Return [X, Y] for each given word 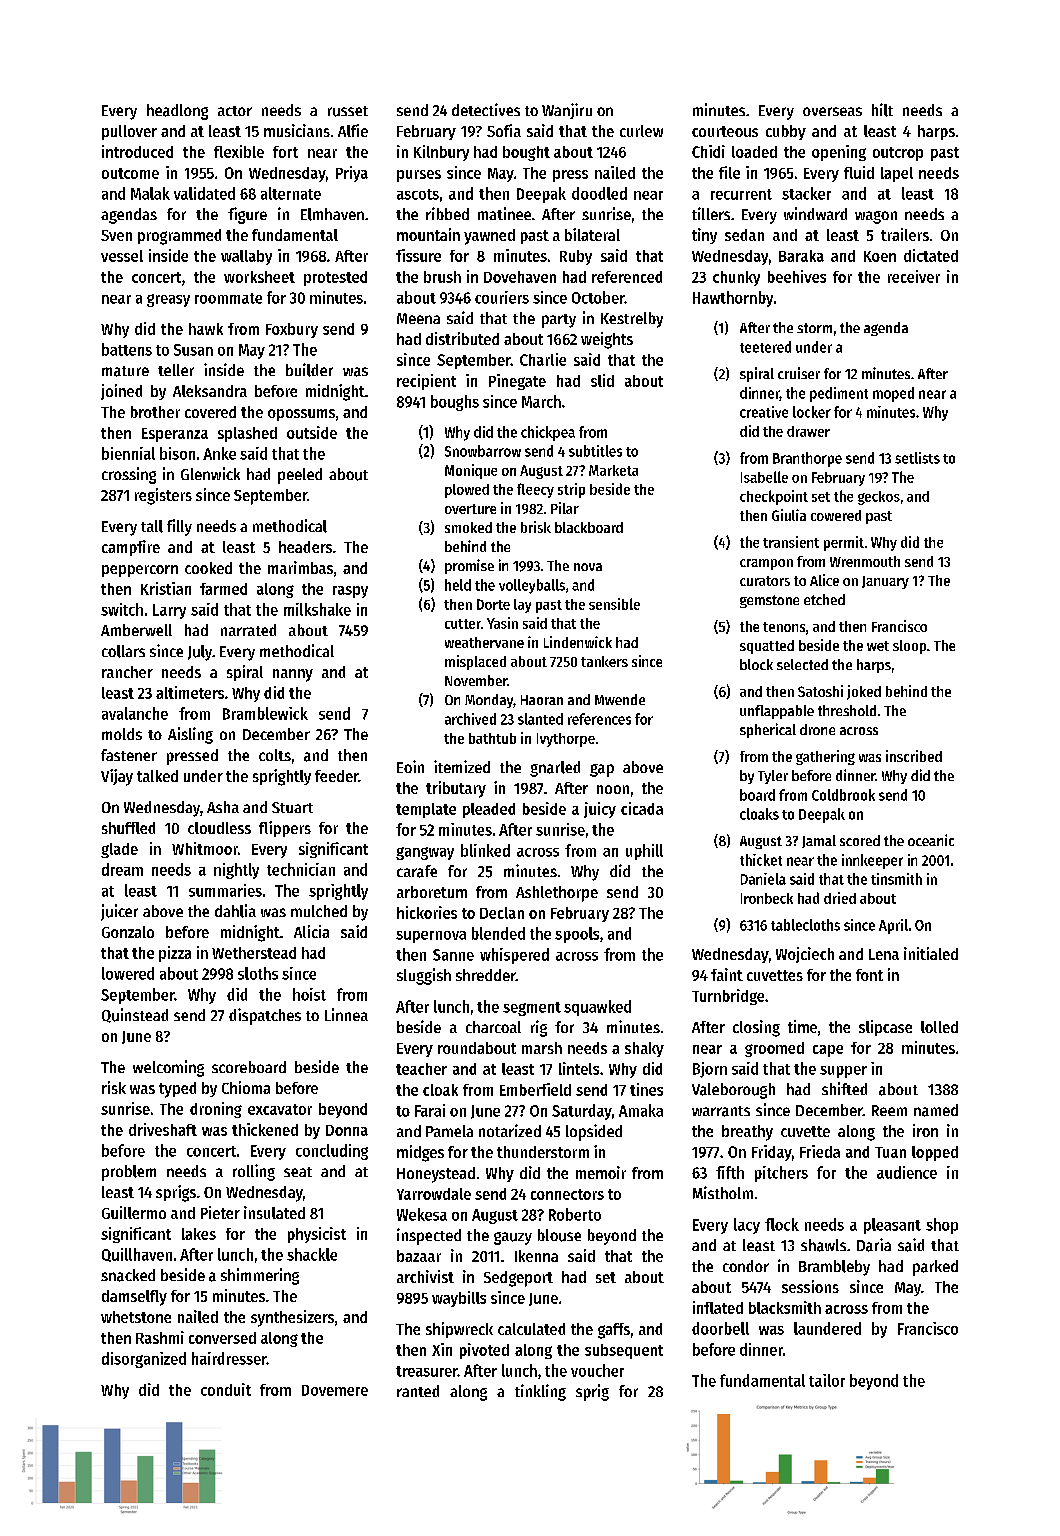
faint [727, 974]
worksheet [259, 277]
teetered [765, 347]
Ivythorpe [566, 740]
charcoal [493, 1027]
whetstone [136, 1317]
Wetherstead [254, 953]
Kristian [166, 588]
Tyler [773, 777]
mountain [428, 234]
